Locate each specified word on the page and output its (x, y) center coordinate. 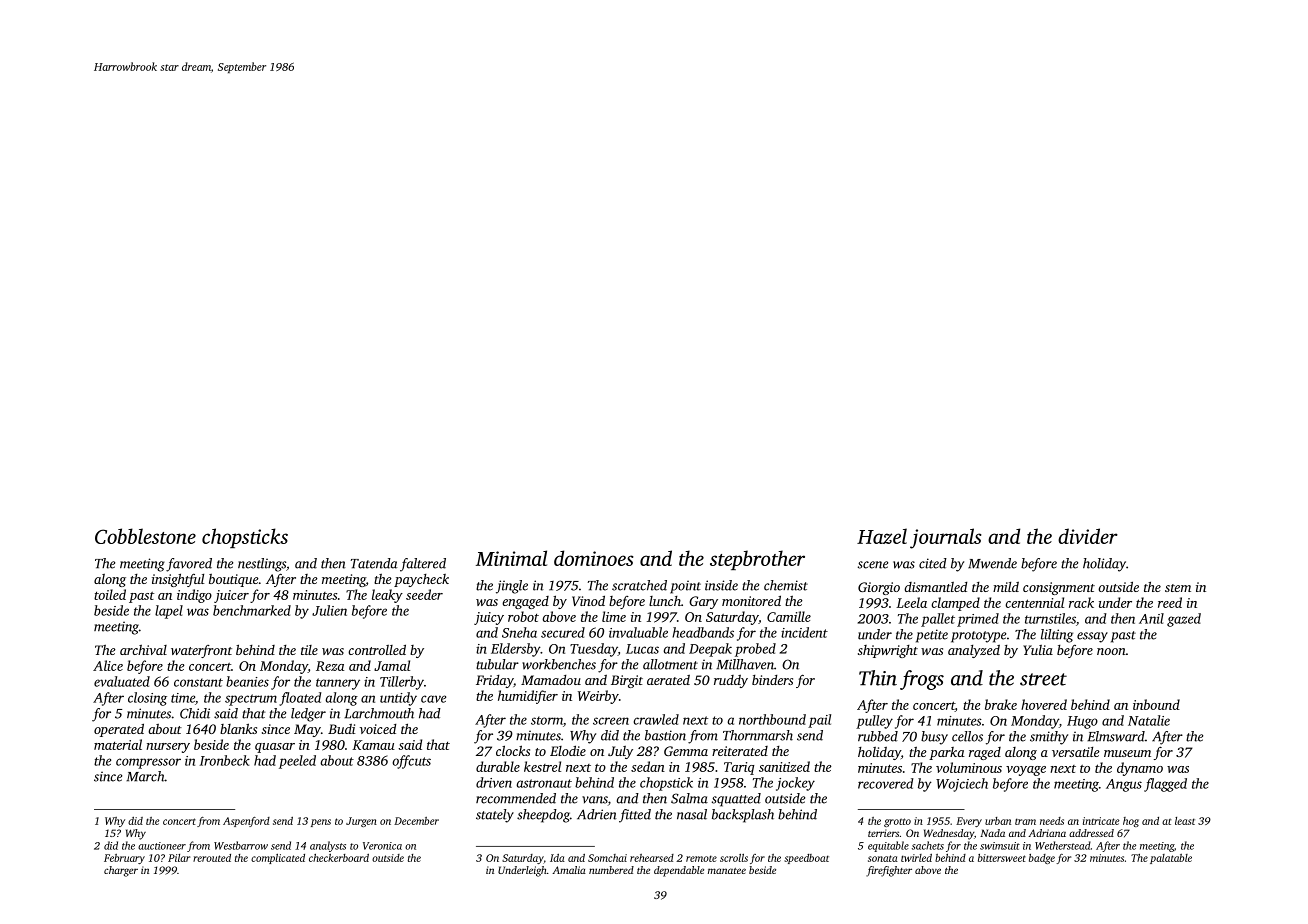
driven (494, 782)
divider (1088, 536)
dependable (679, 871)
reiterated (740, 751)
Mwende (992, 563)
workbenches (559, 664)
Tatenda (374, 563)
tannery (338, 684)
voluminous (969, 767)
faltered (423, 565)
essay (1092, 637)
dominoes (593, 558)
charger (121, 871)
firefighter (889, 871)
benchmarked (252, 610)
